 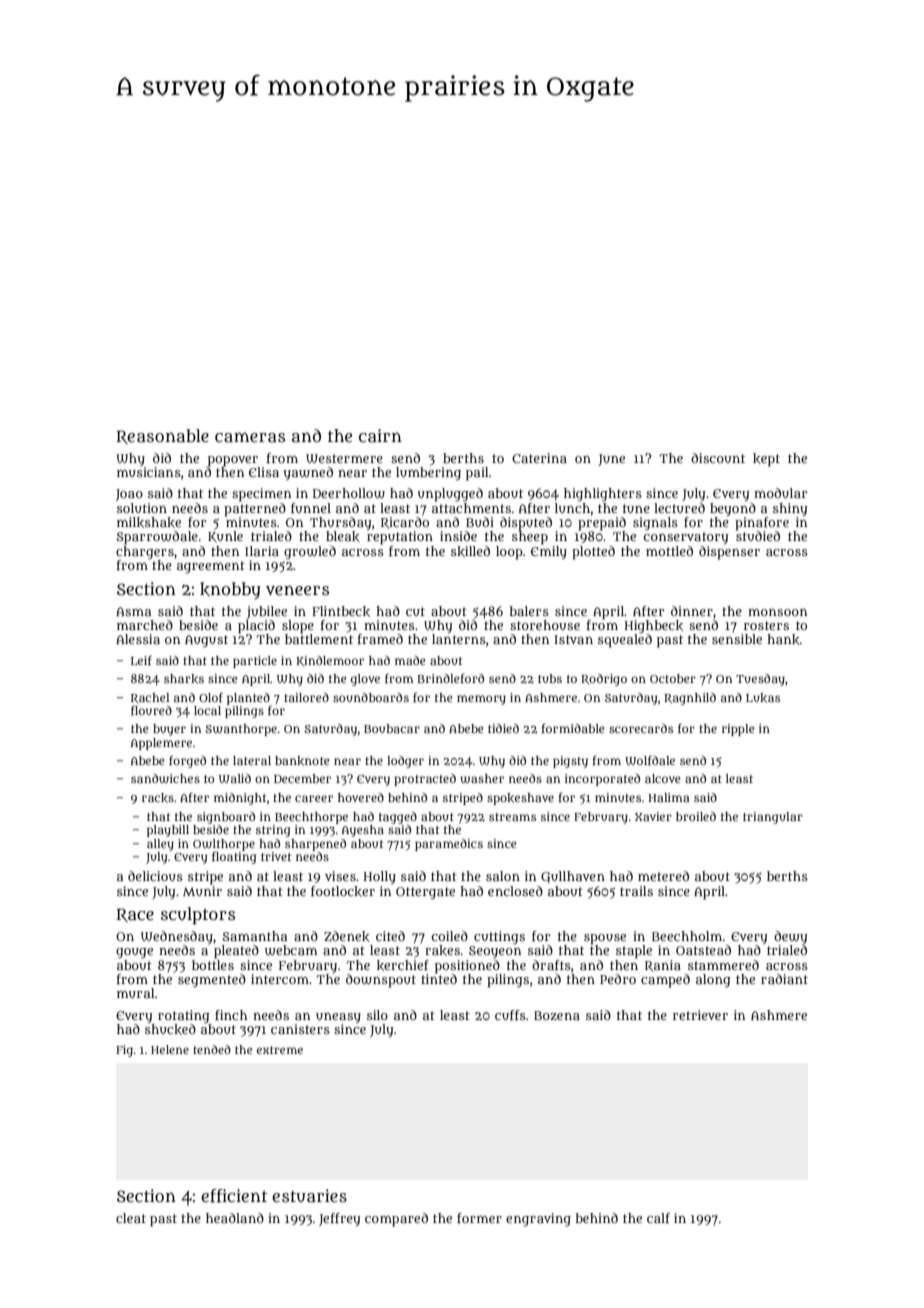 I want to click on retriever, so click(x=700, y=1015).
